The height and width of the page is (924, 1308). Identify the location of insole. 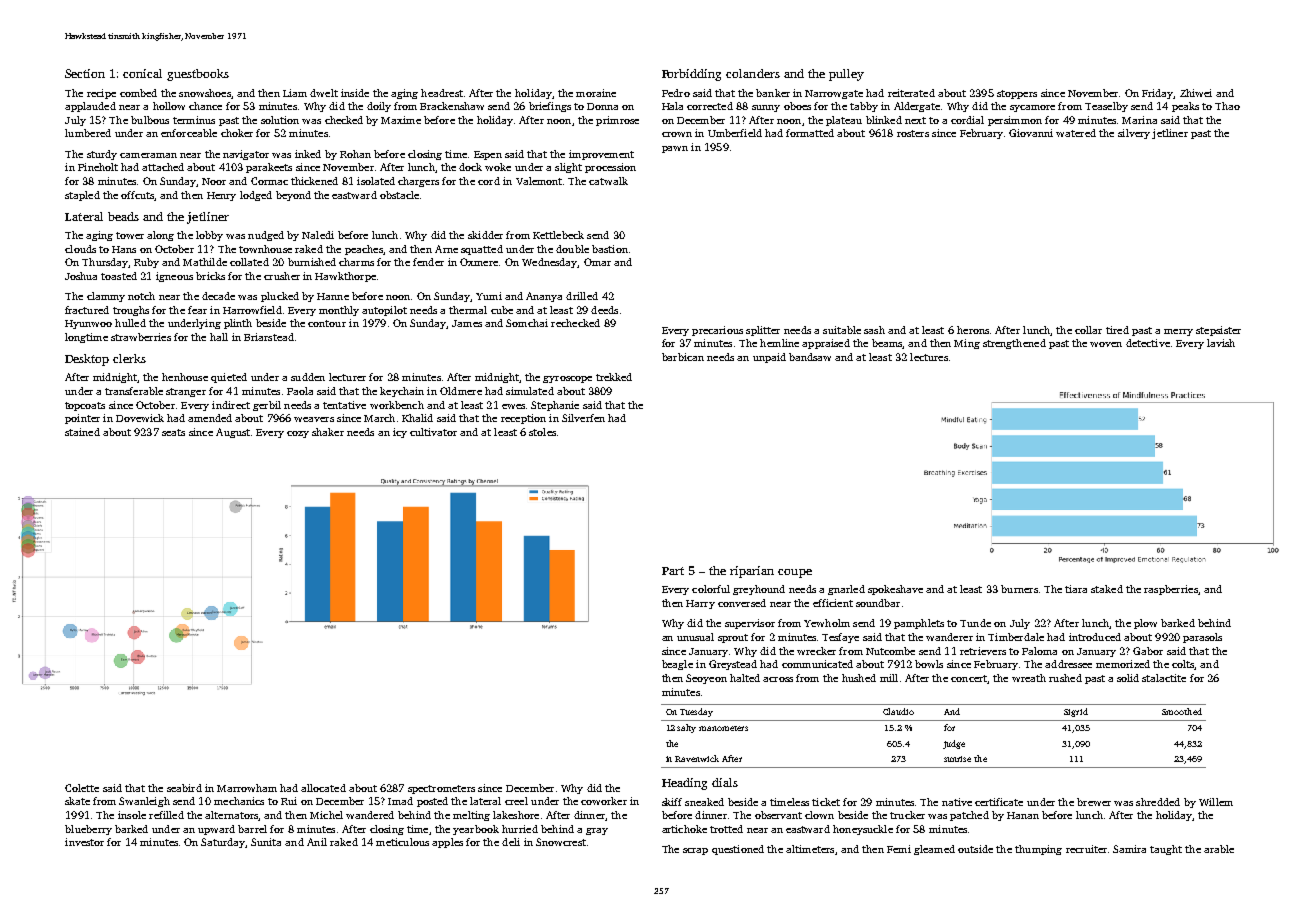
(132, 815).
